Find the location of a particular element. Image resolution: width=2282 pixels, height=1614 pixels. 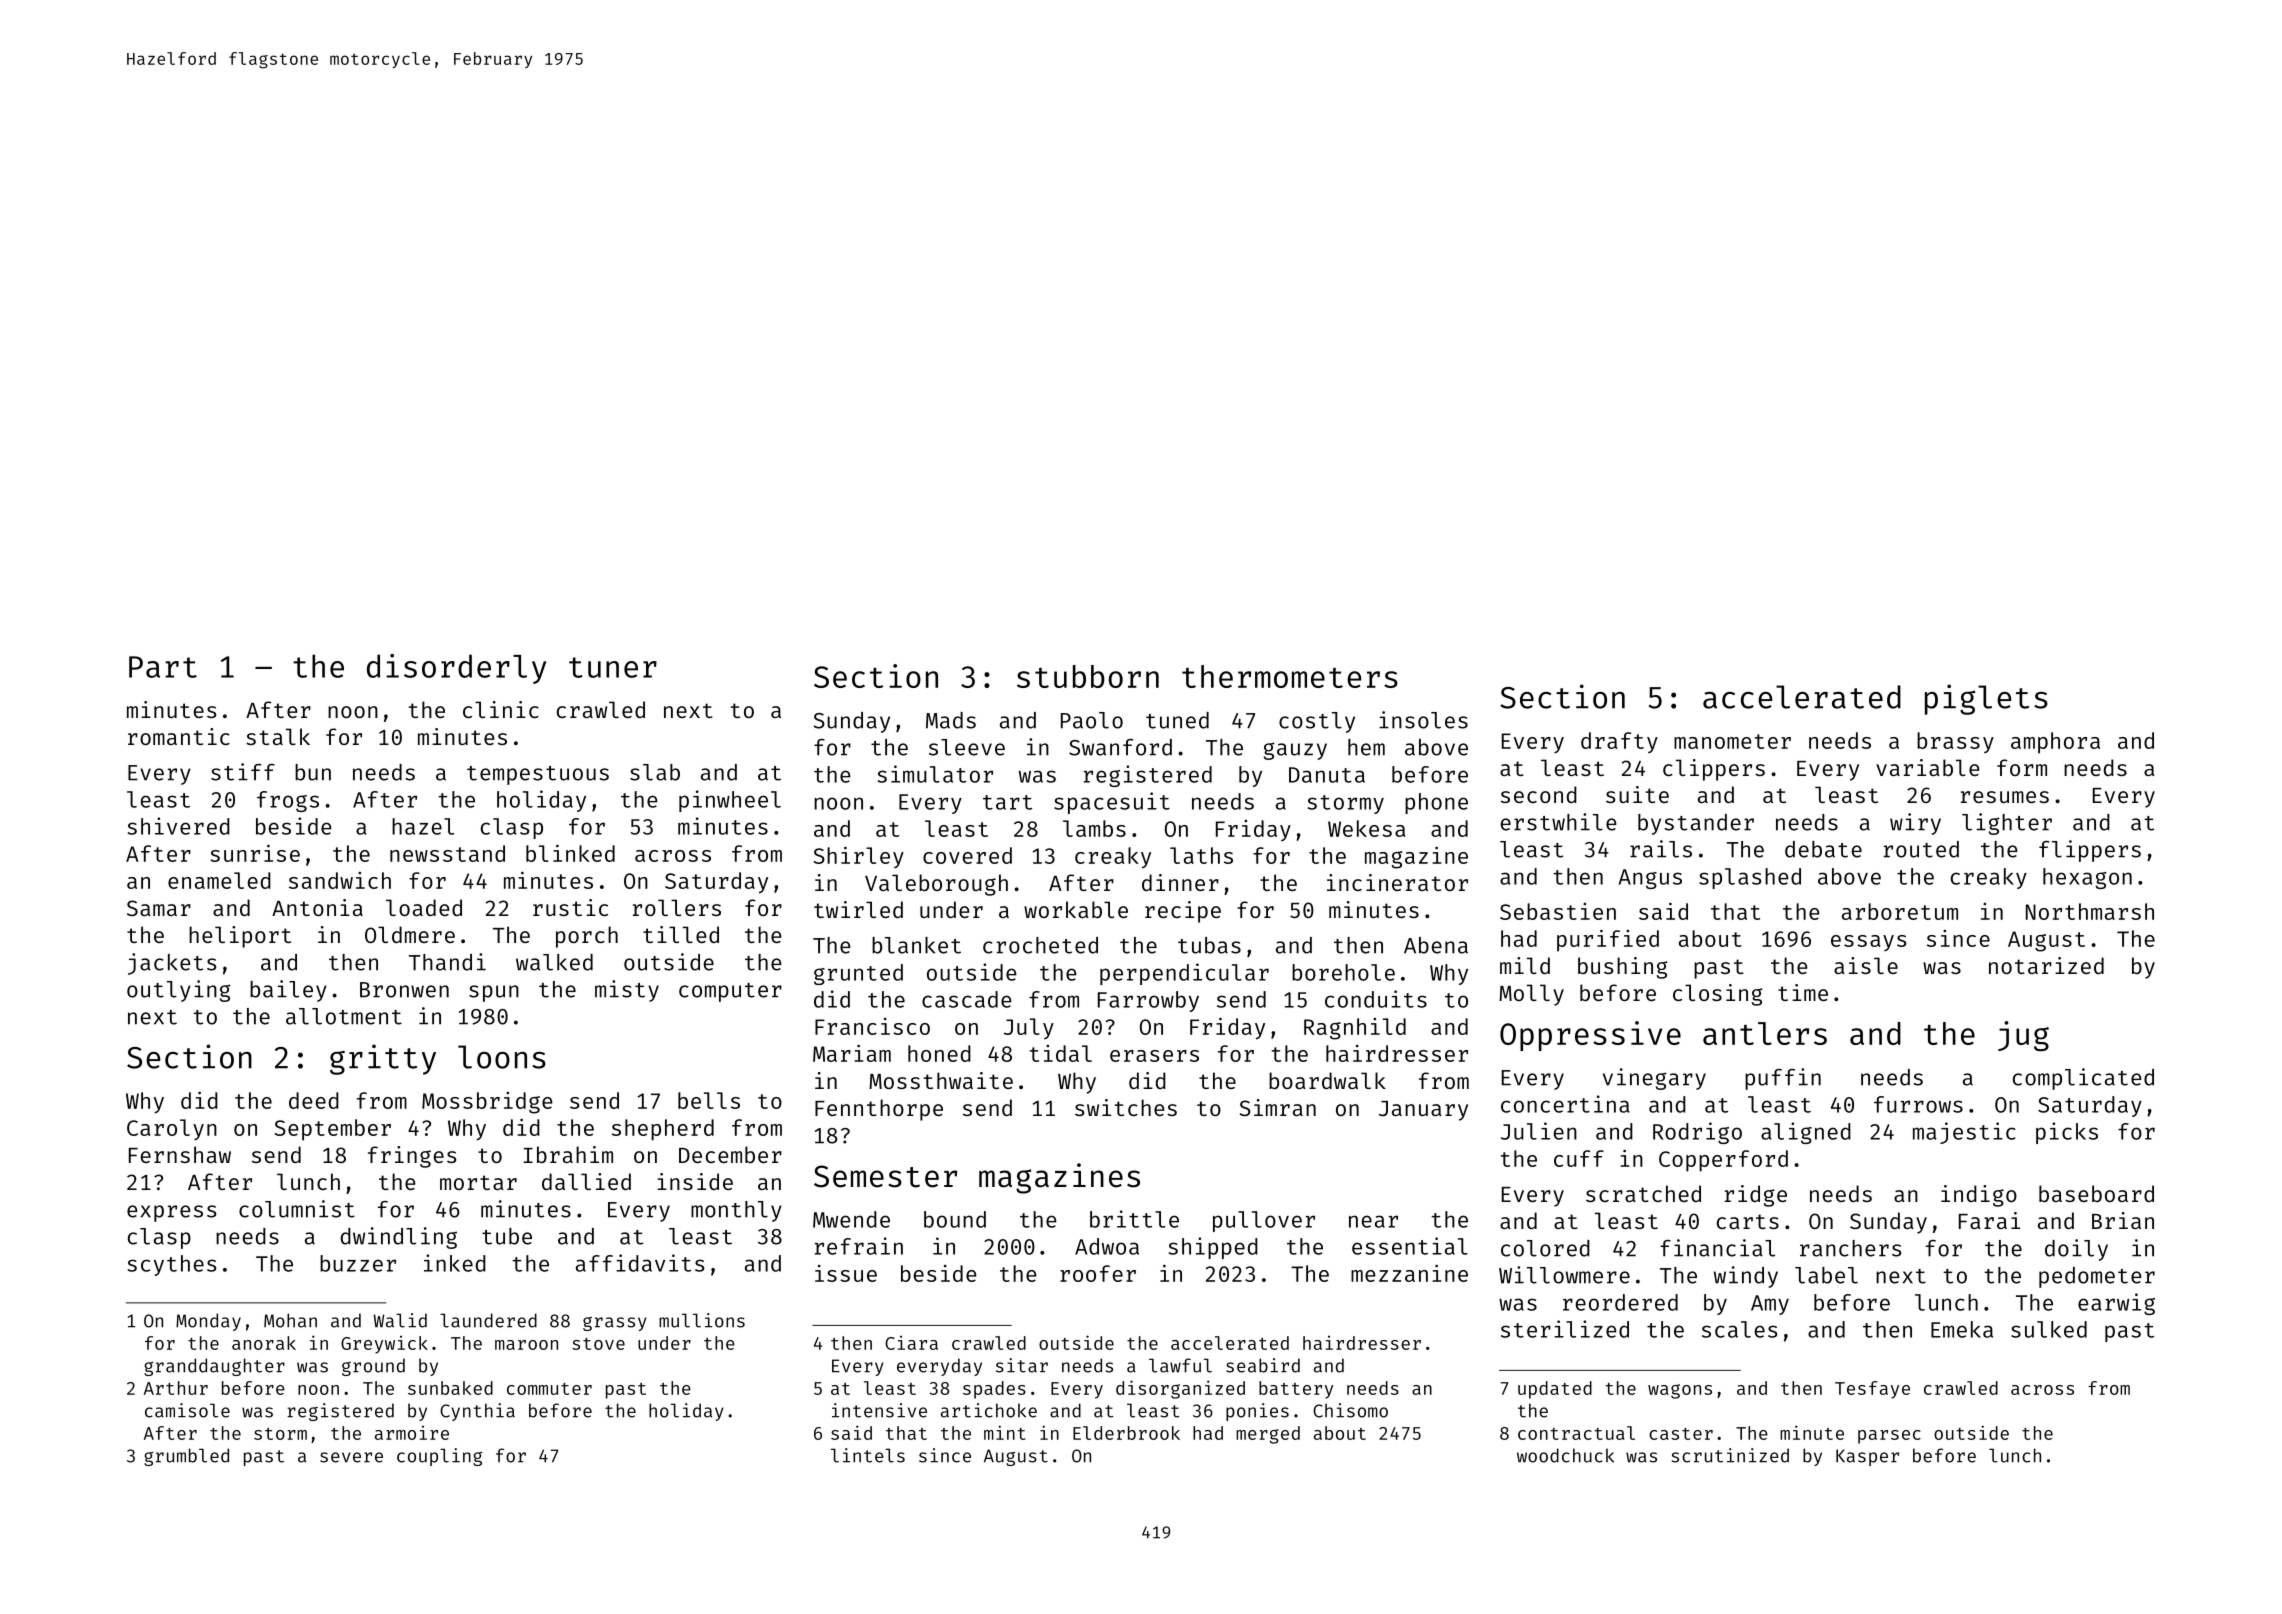

commuter is located at coordinates (549, 1389).
